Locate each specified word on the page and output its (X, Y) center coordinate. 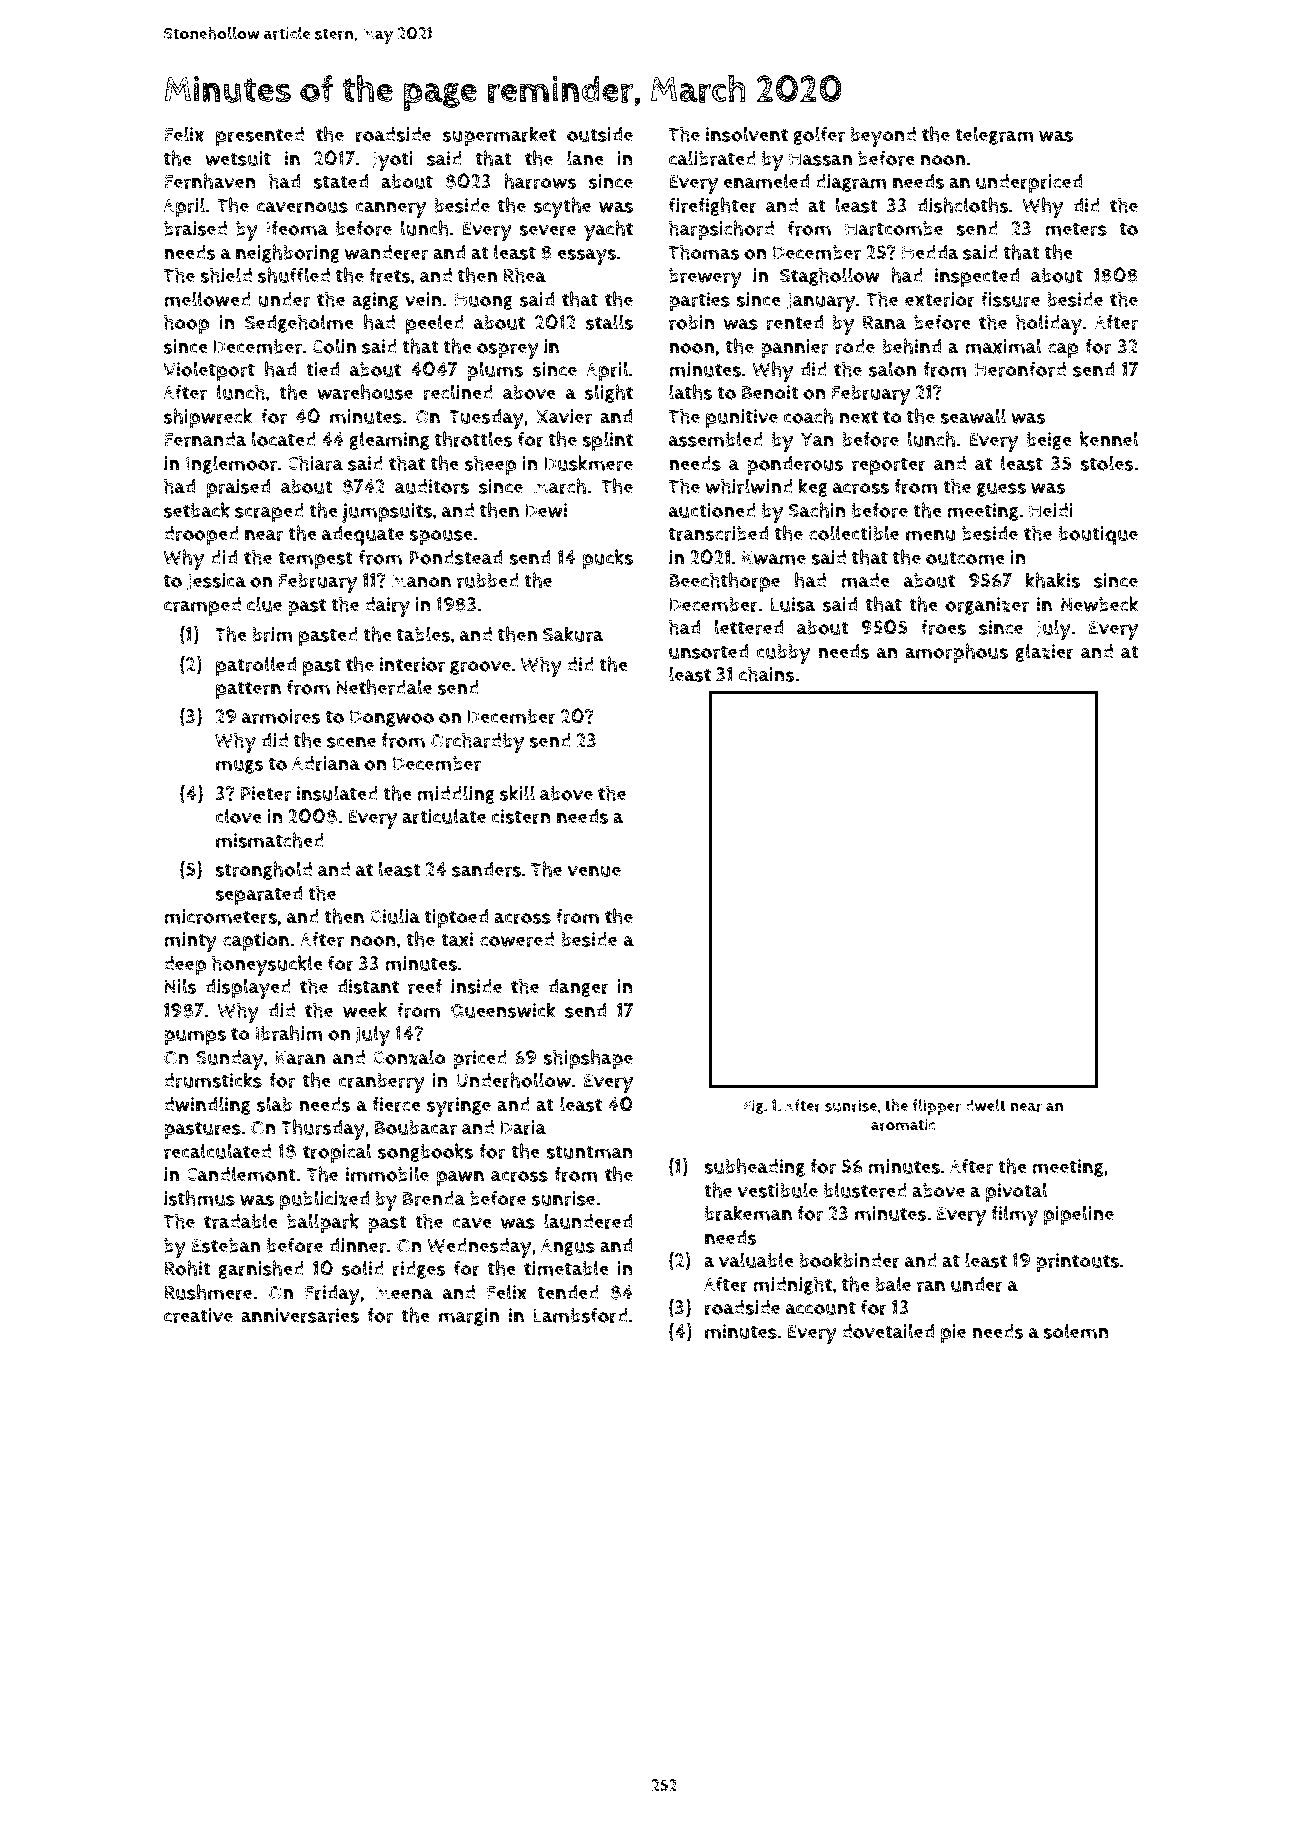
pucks (607, 559)
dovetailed (888, 1331)
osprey (508, 351)
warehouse (365, 392)
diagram (851, 183)
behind (911, 346)
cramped (202, 607)
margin (468, 1317)
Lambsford (580, 1315)
